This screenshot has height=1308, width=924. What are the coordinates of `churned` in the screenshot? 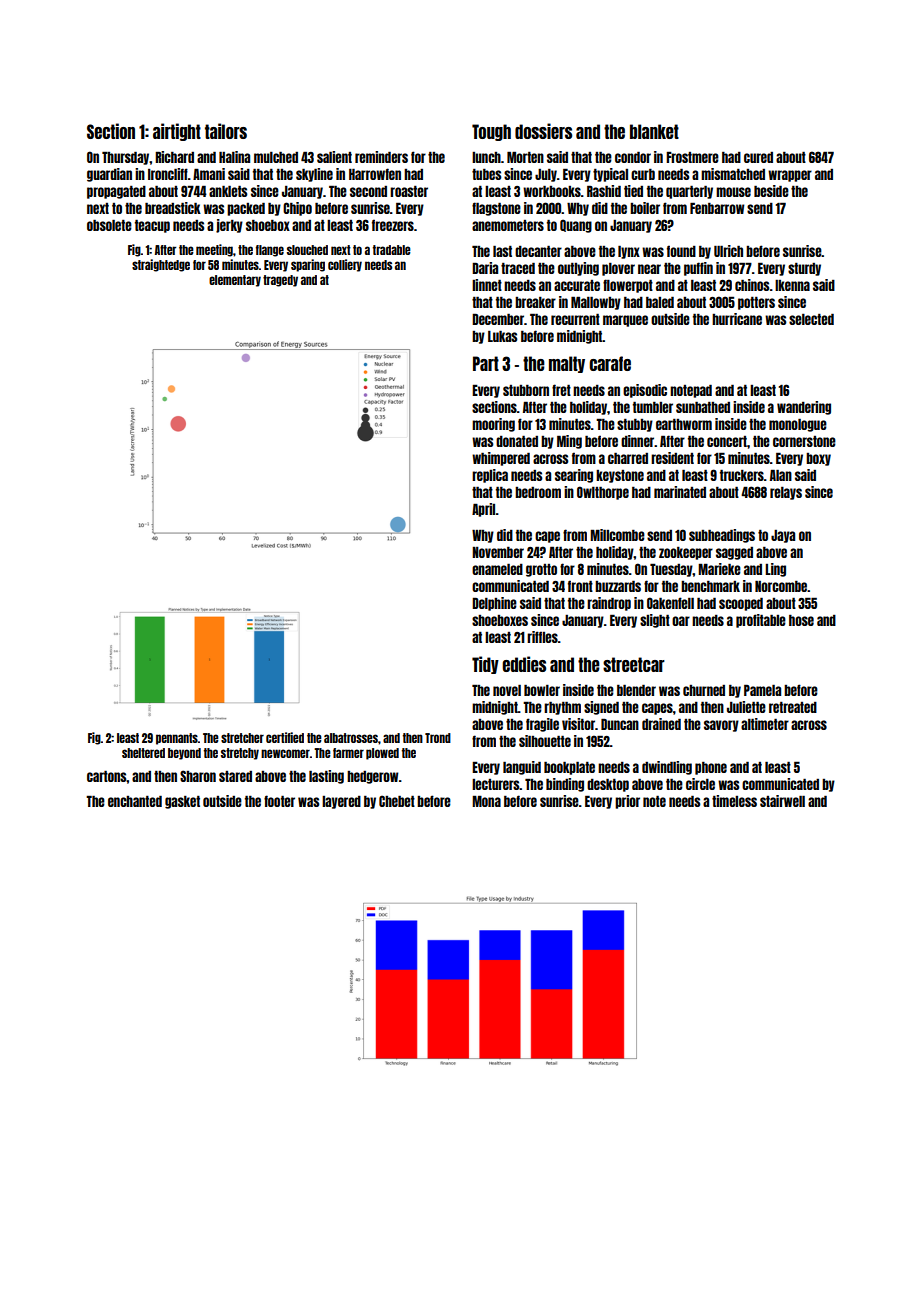 It's located at (704, 690).
